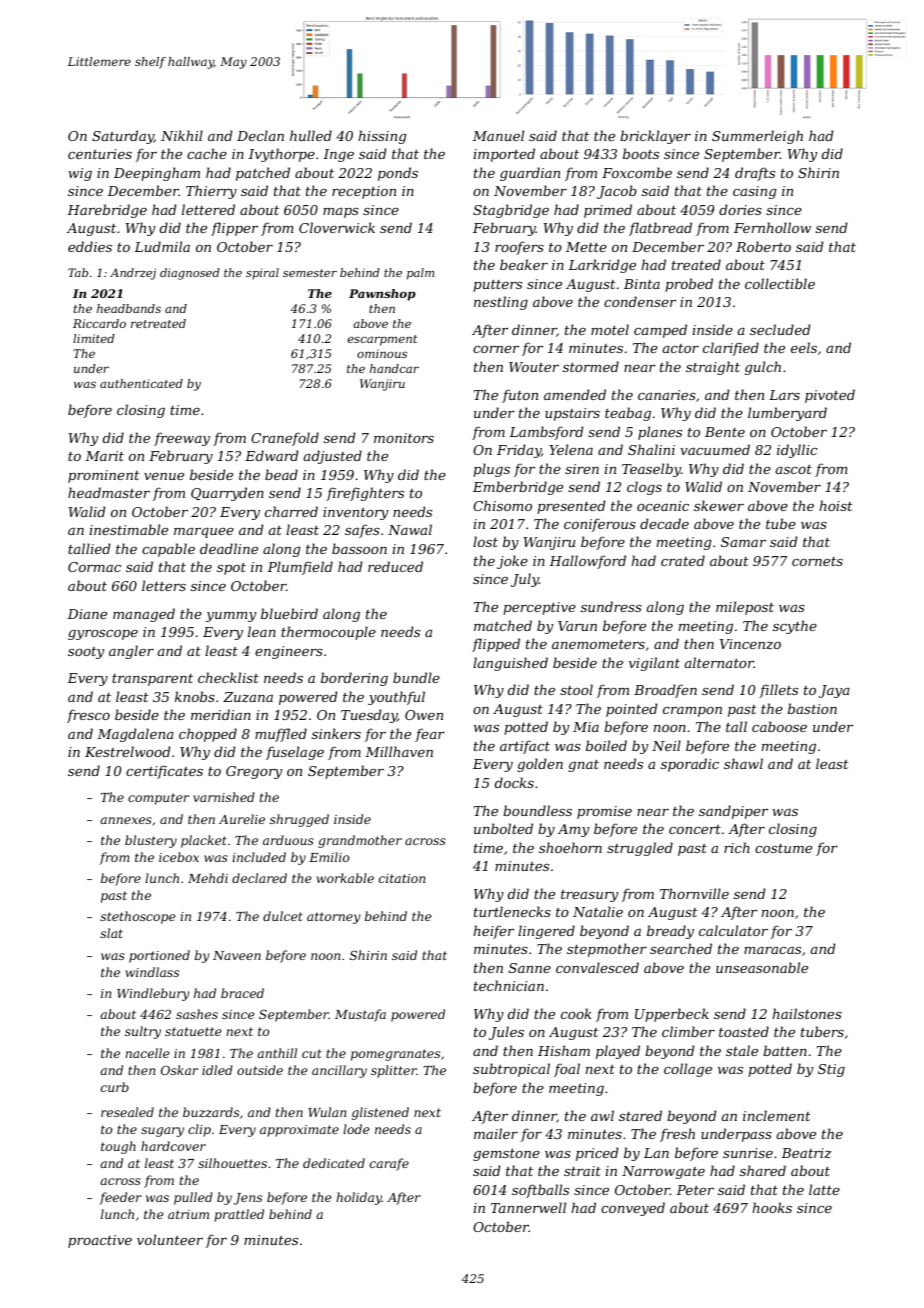 This document has width=924, height=1308. I want to click on beaker, so click(524, 264).
